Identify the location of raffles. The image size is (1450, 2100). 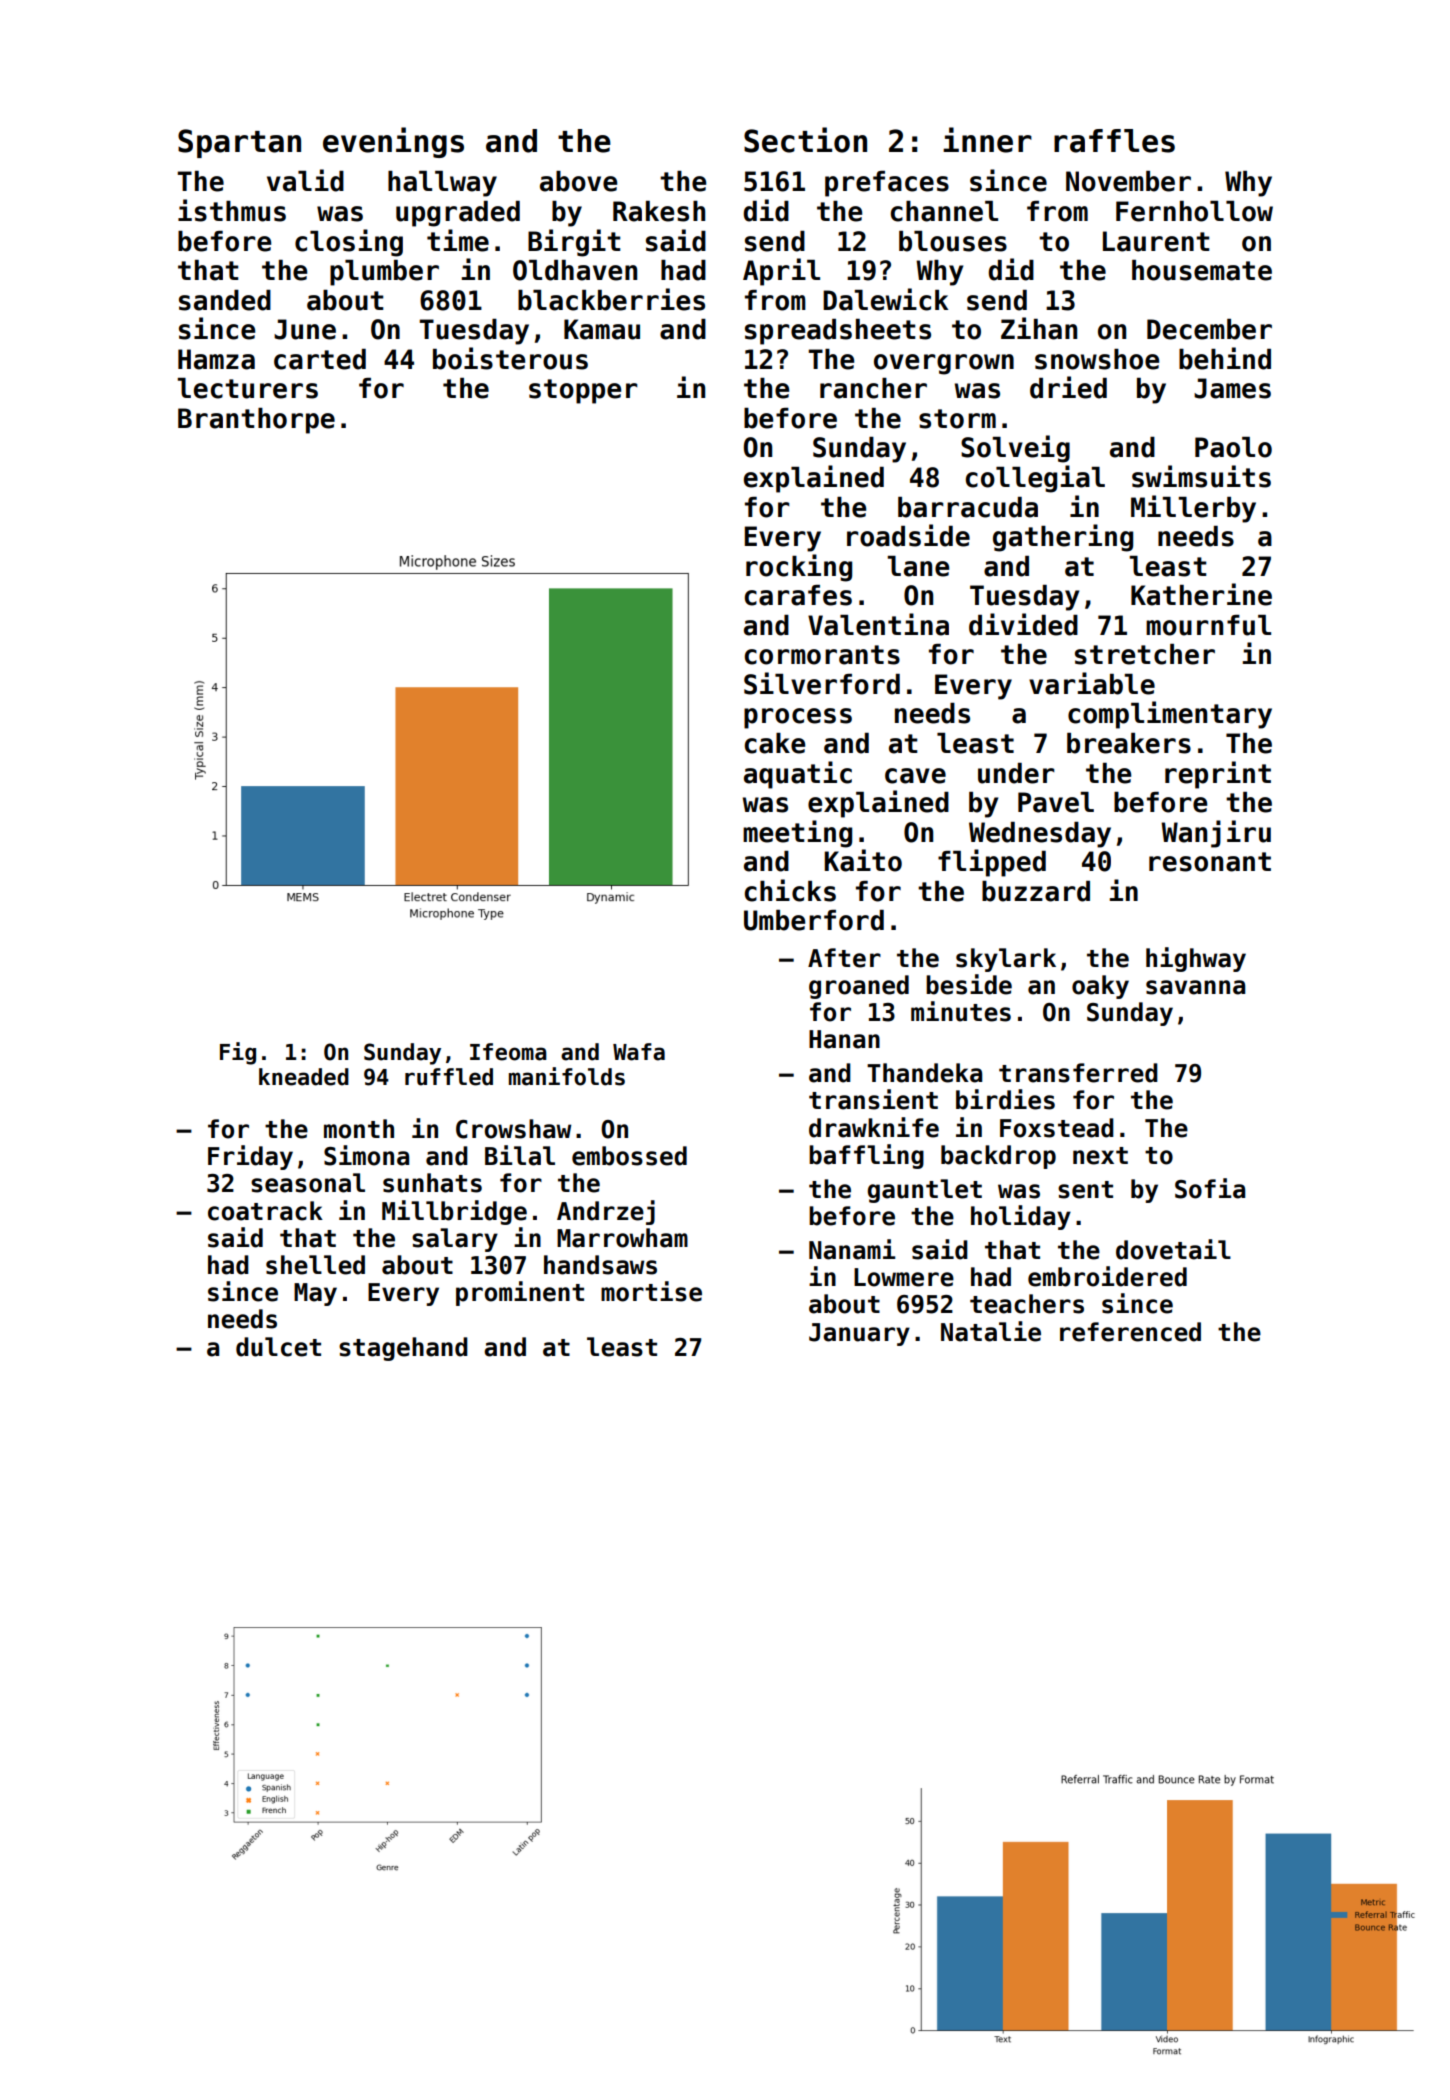
(1114, 141).
